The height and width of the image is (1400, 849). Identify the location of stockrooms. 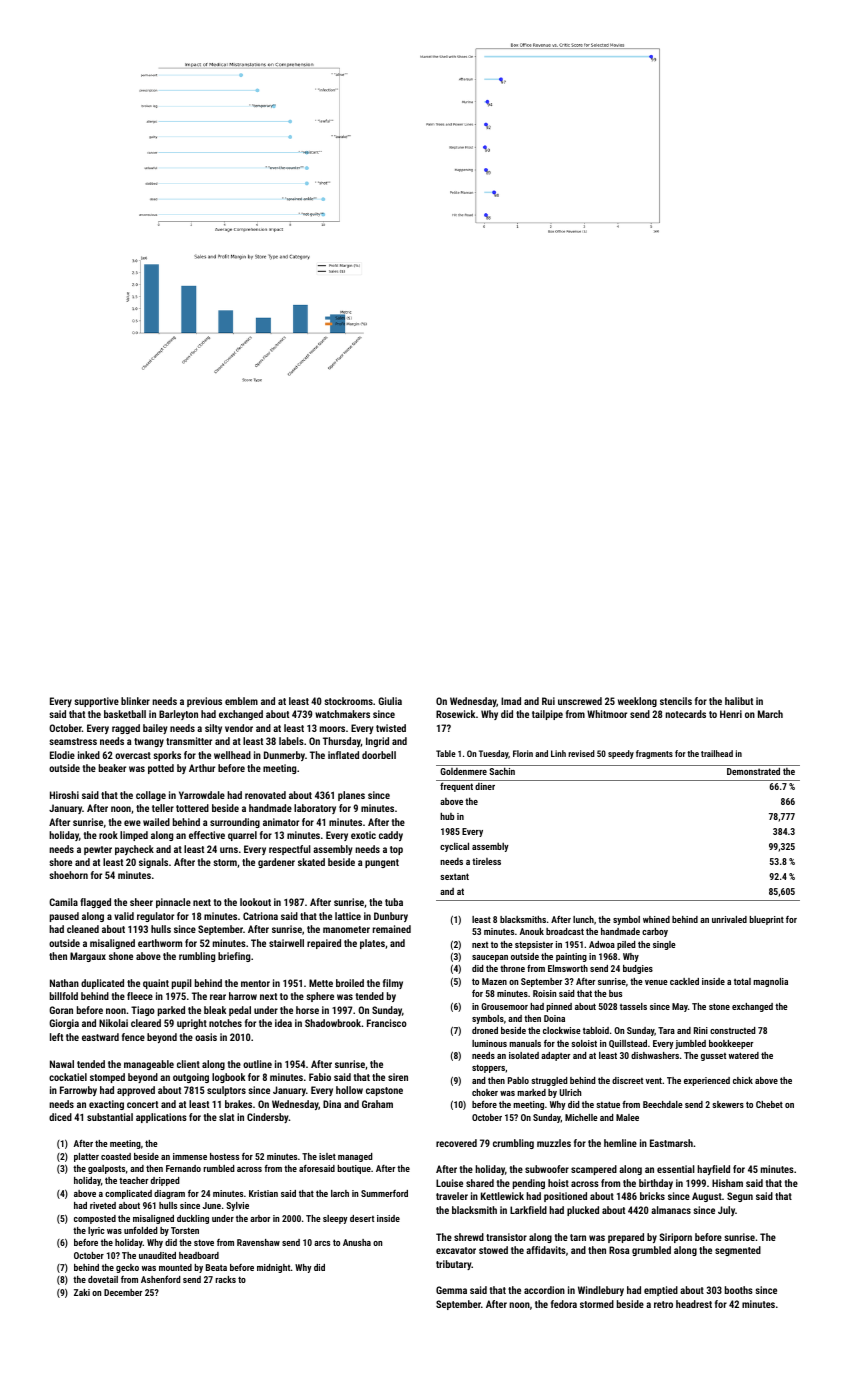
(348, 701).
